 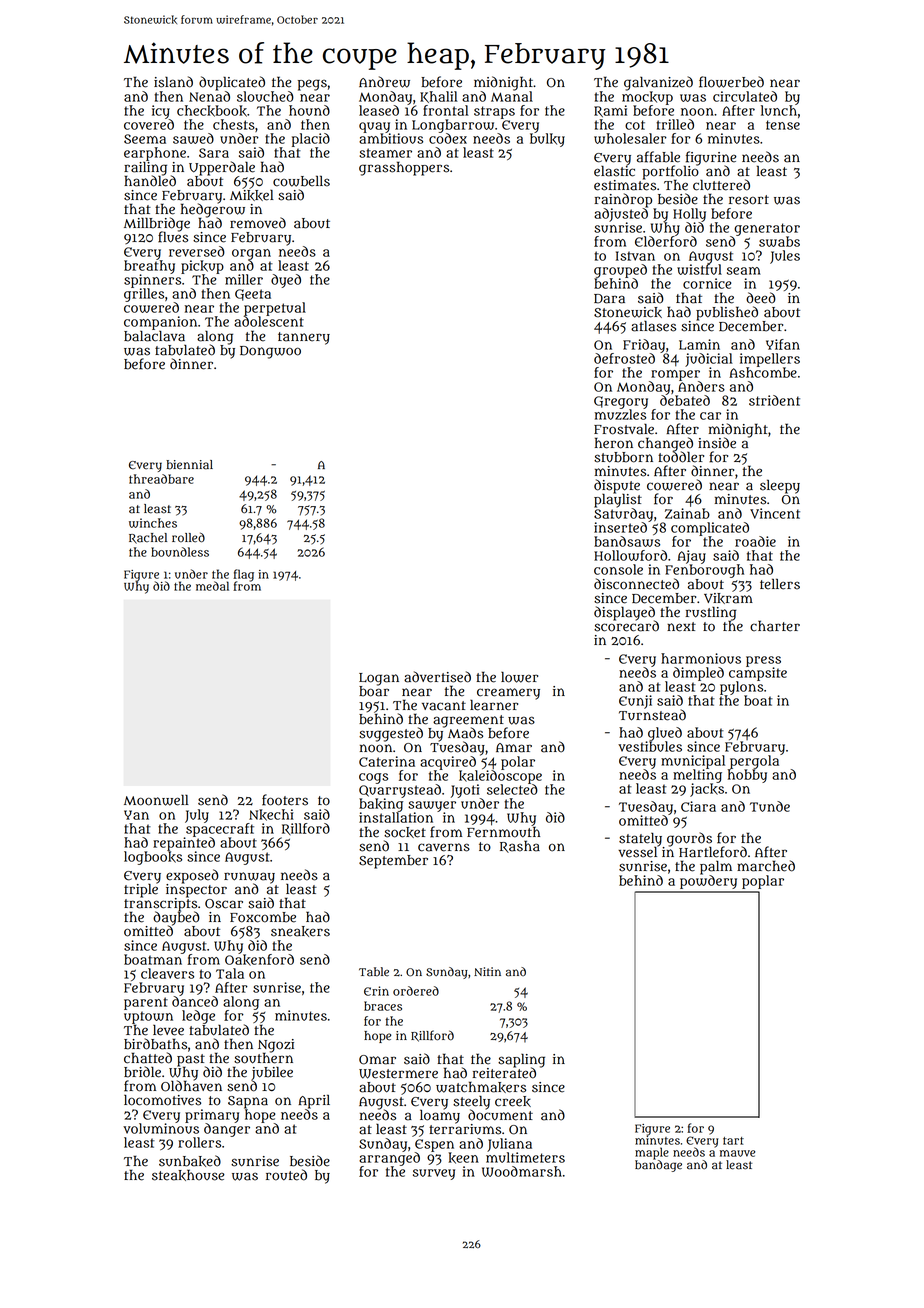 What do you see at coordinates (471, 1103) in the screenshot?
I see `steely` at bounding box center [471, 1103].
